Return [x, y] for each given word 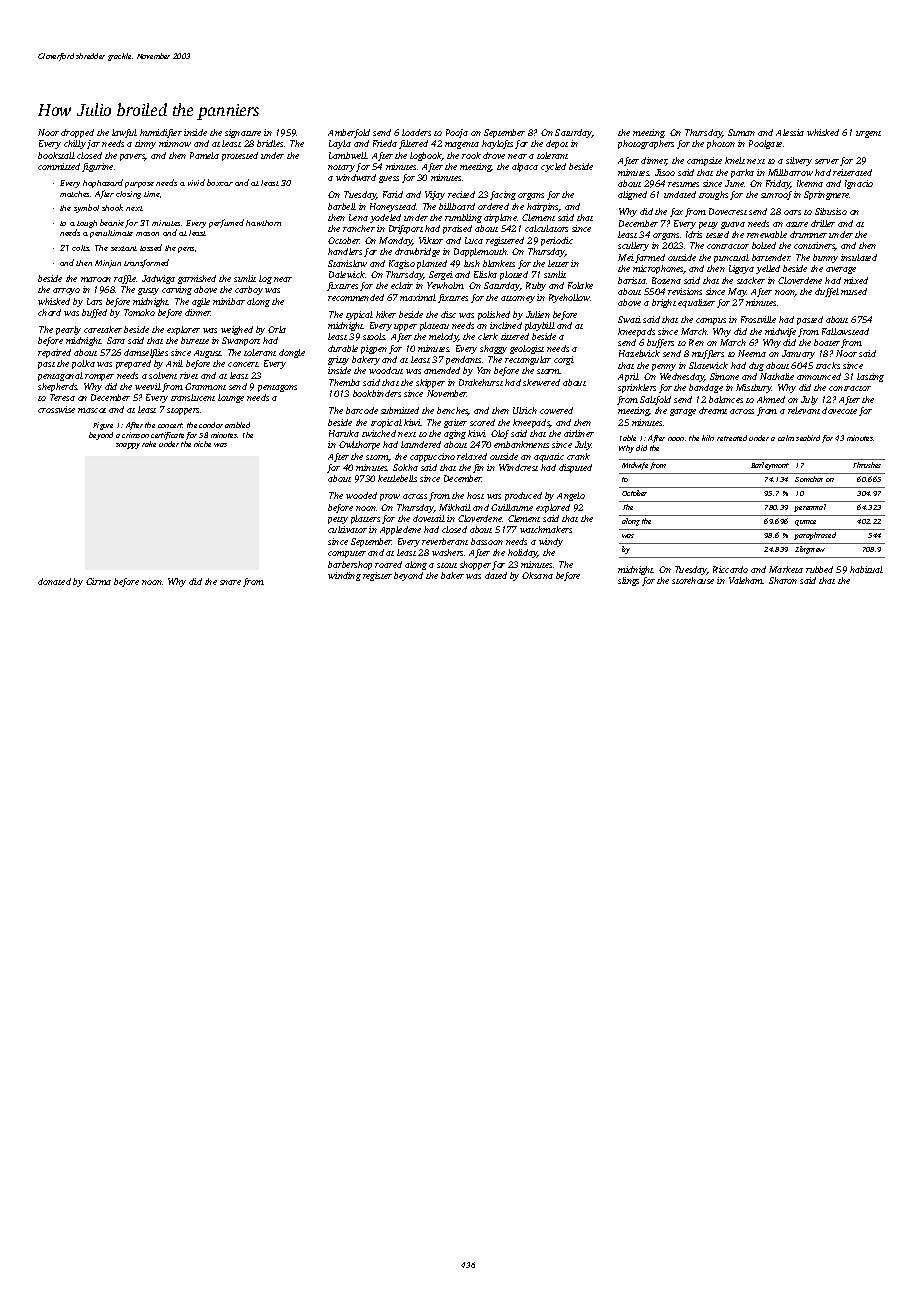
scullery [633, 246]
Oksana [537, 575]
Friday [778, 184]
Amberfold [349, 133]
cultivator [347, 529]
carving [177, 290]
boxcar [220, 182]
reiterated [852, 172]
